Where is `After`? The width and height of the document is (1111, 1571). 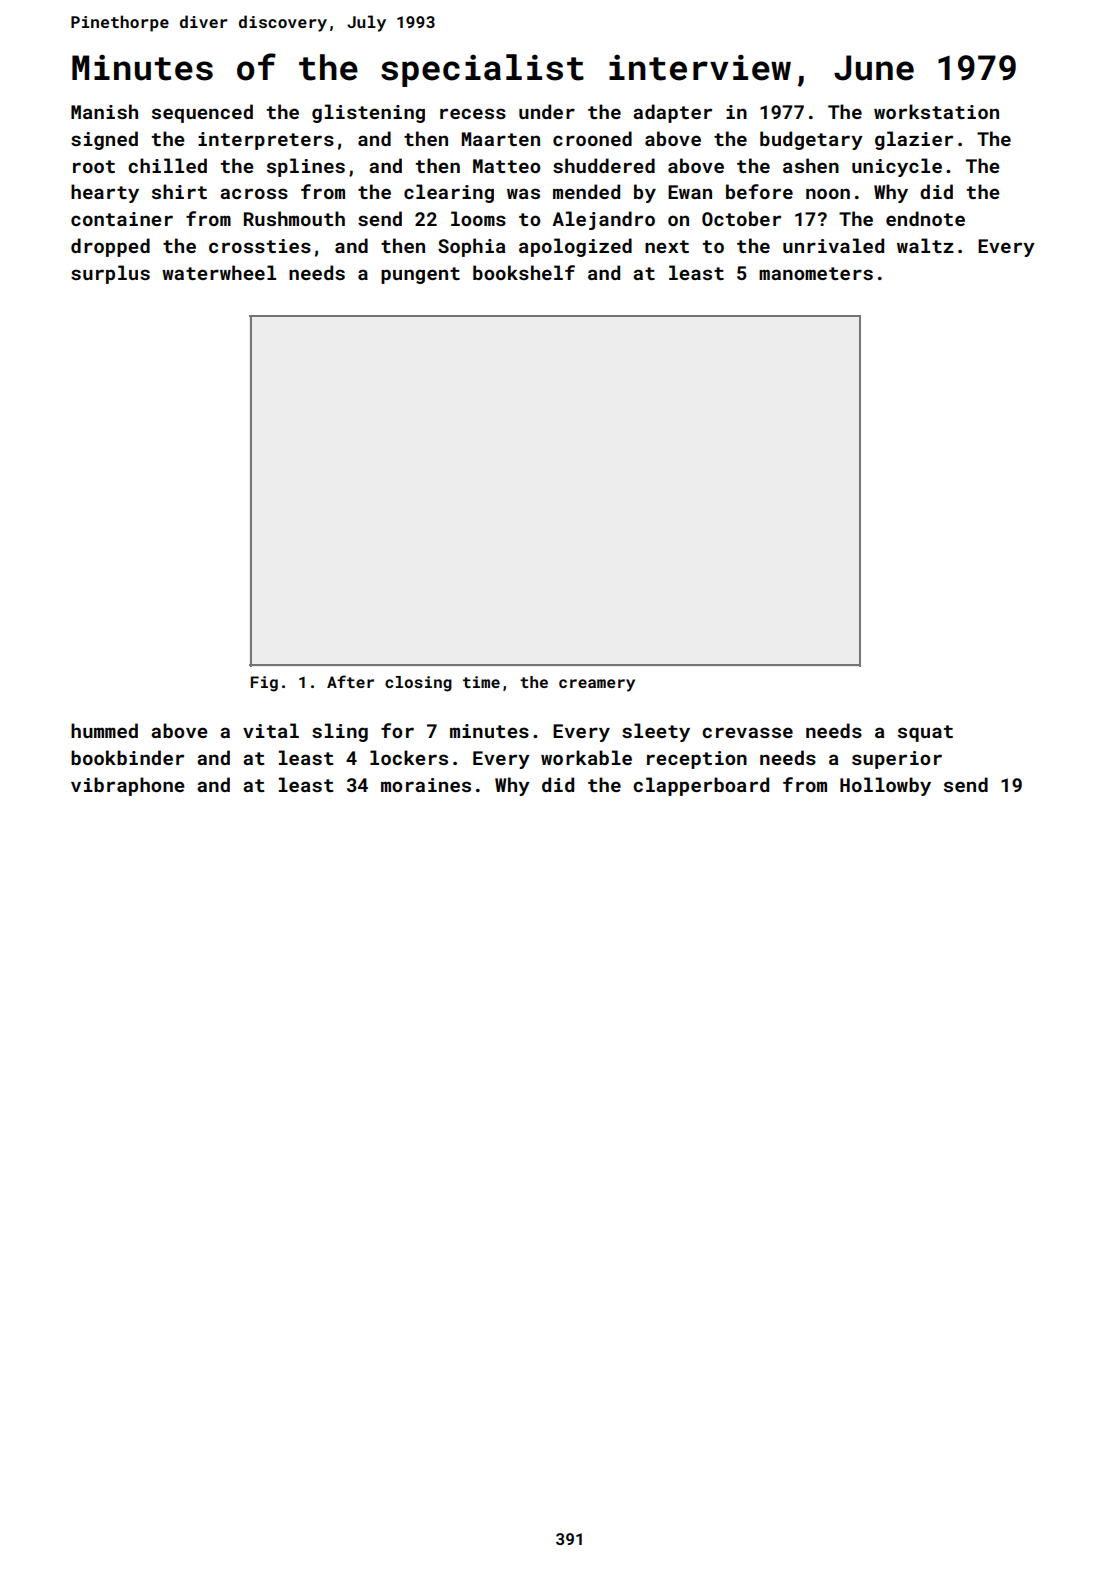 After is located at coordinates (350, 681).
